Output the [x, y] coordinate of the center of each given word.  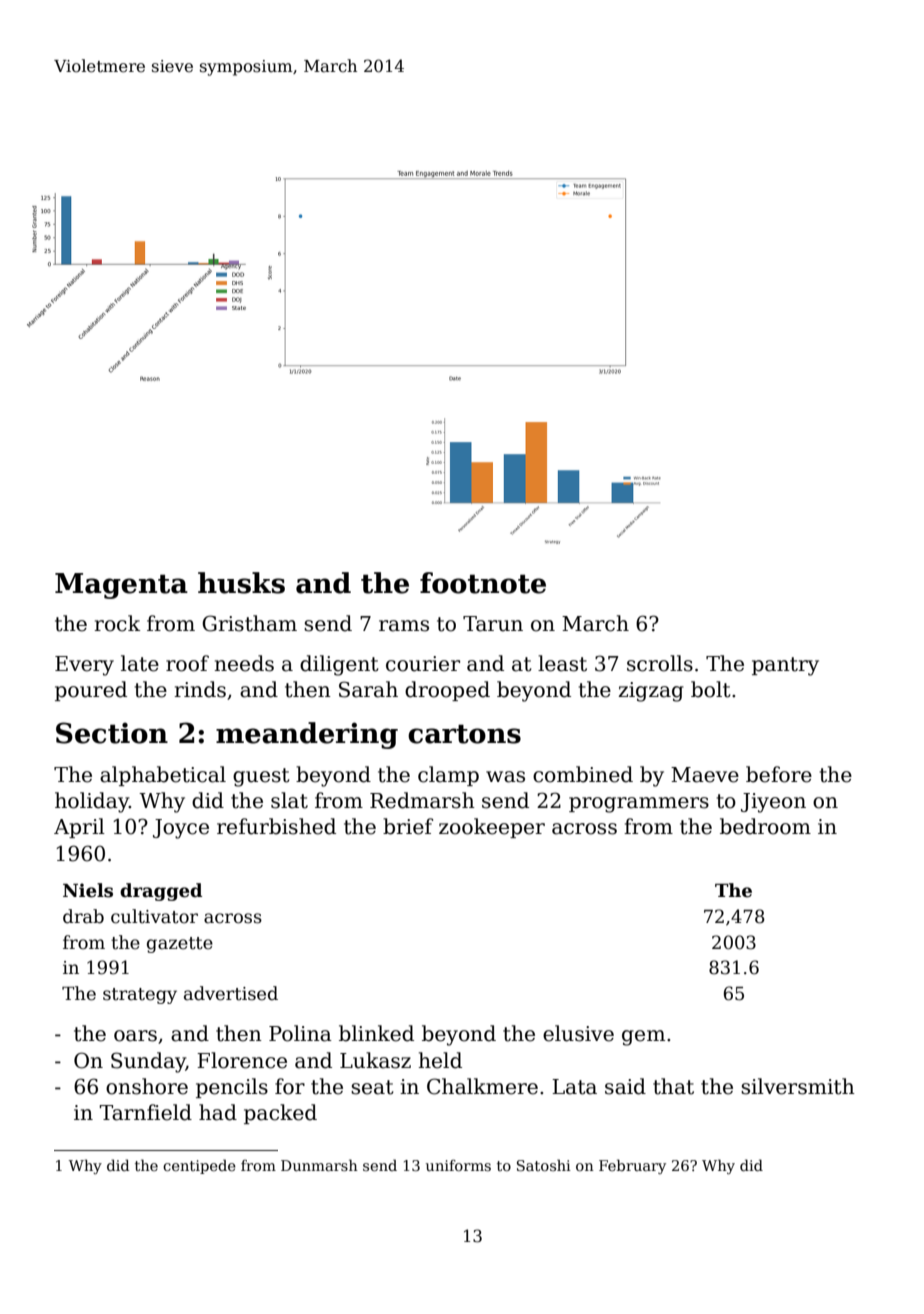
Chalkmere [482, 1086]
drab [83, 916]
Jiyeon [773, 803]
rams [404, 626]
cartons [464, 734]
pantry [785, 666]
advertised [231, 993]
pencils [232, 1088]
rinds [200, 689]
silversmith [798, 1086]
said [625, 1086]
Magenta [121, 586]
